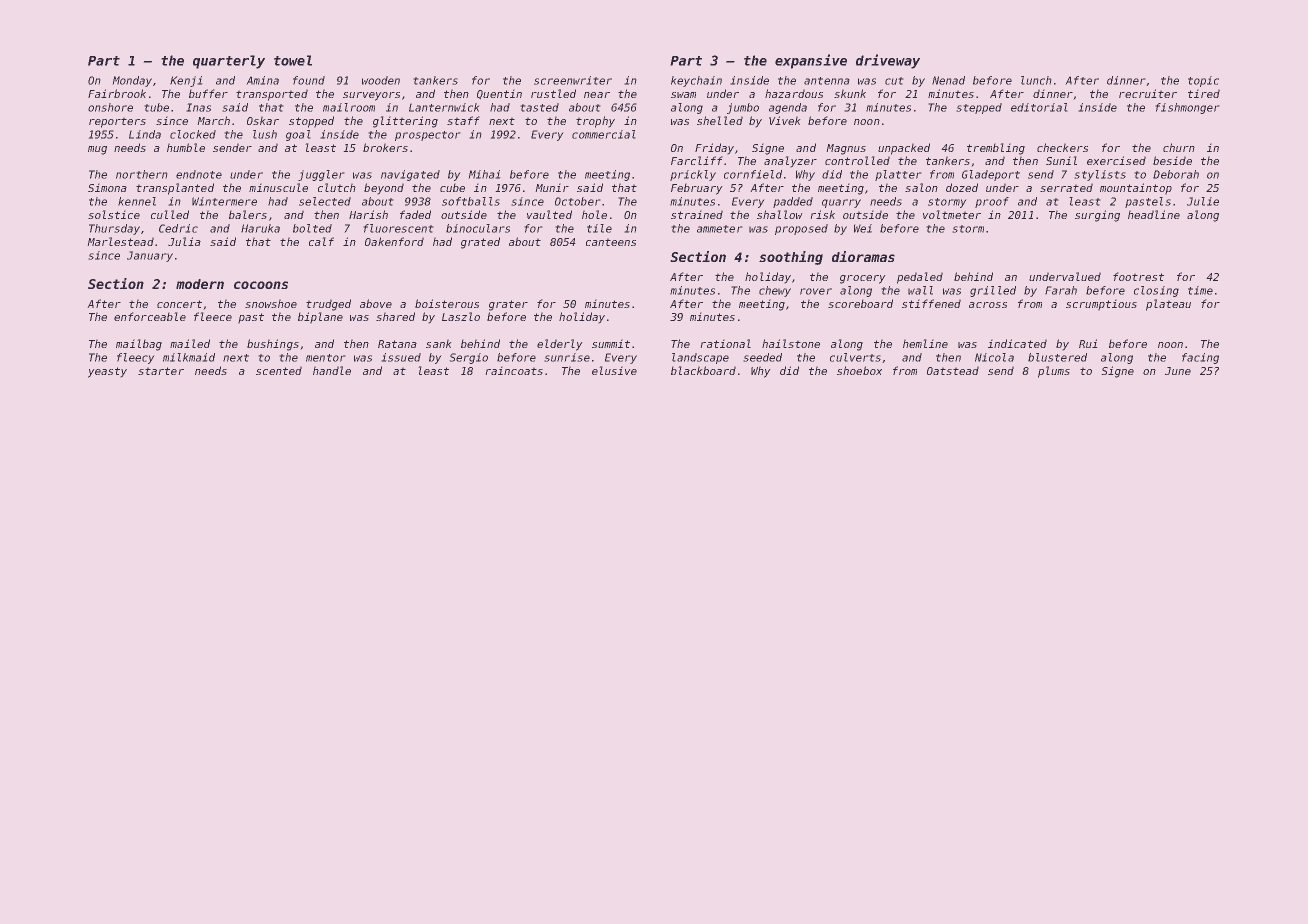 This screenshot has height=924, width=1308. What do you see at coordinates (779, 214) in the screenshot?
I see `shallow` at bounding box center [779, 214].
